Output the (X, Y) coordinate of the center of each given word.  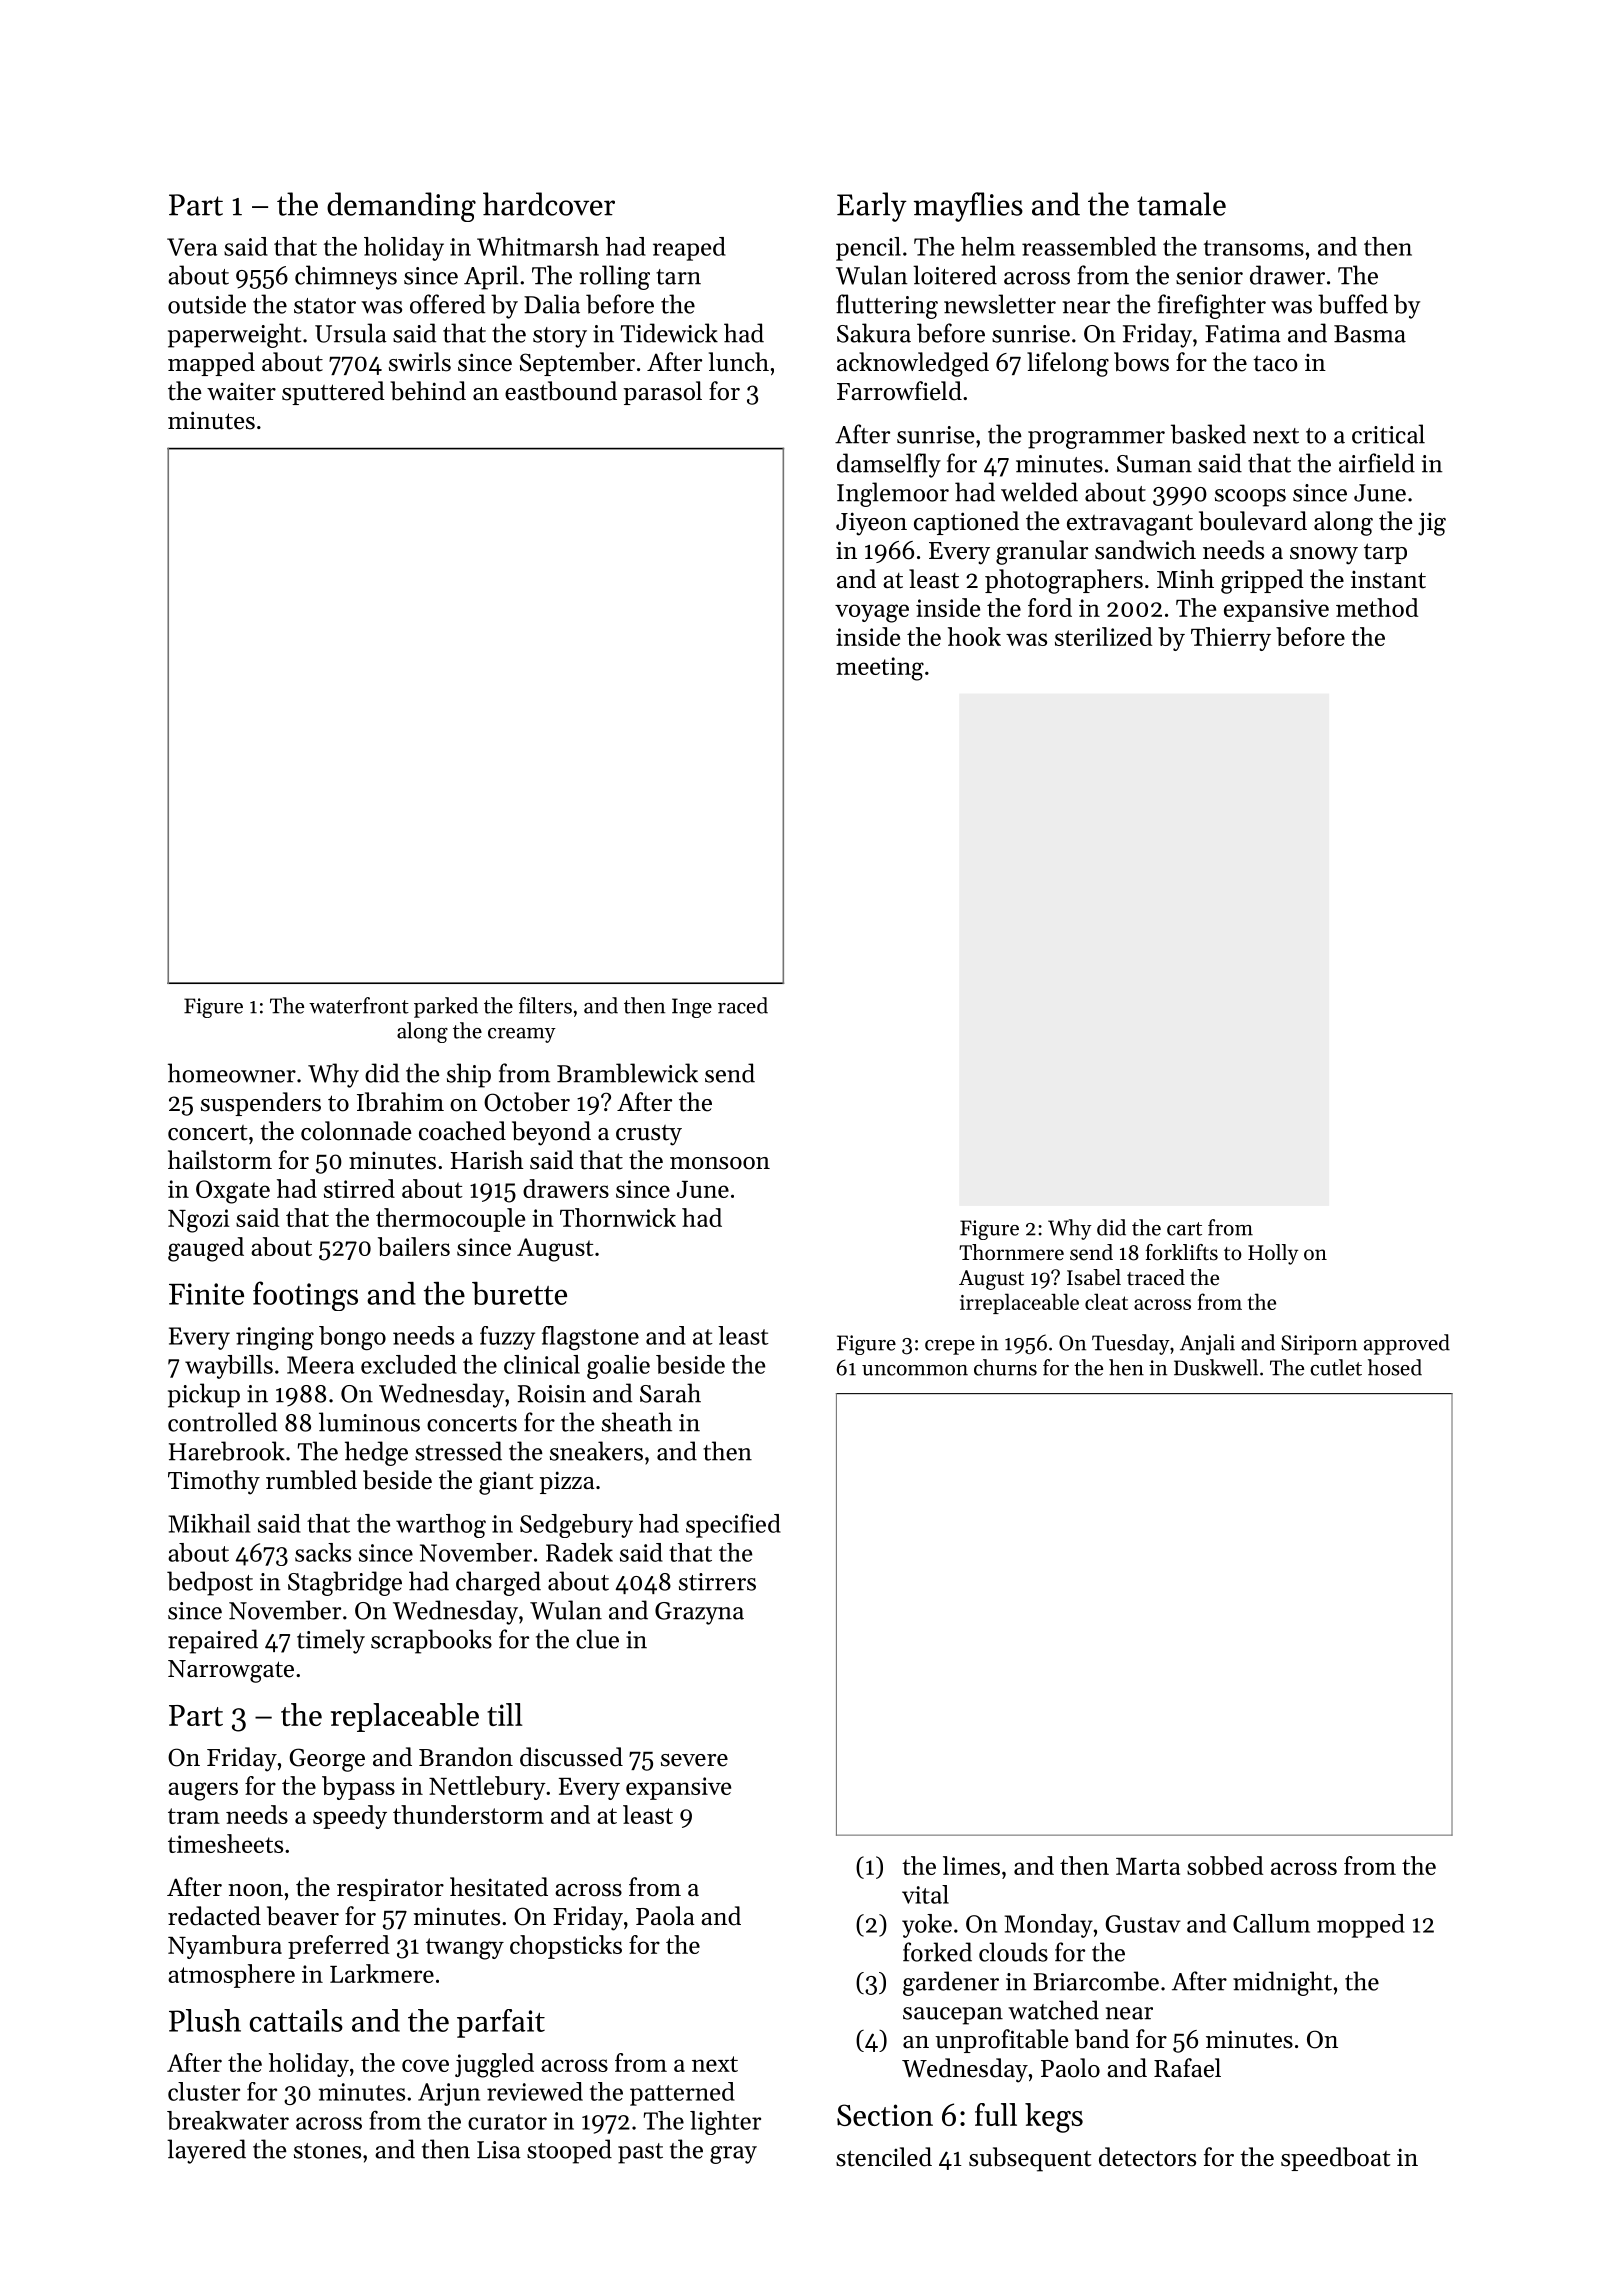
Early (872, 207)
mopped (1361, 1926)
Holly (1273, 1254)
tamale (1181, 204)
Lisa (499, 2150)
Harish (487, 1160)
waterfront (359, 1005)
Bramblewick (627, 1073)
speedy (350, 1817)
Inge (692, 1008)
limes (971, 1865)
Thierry (1231, 639)
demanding (401, 207)
